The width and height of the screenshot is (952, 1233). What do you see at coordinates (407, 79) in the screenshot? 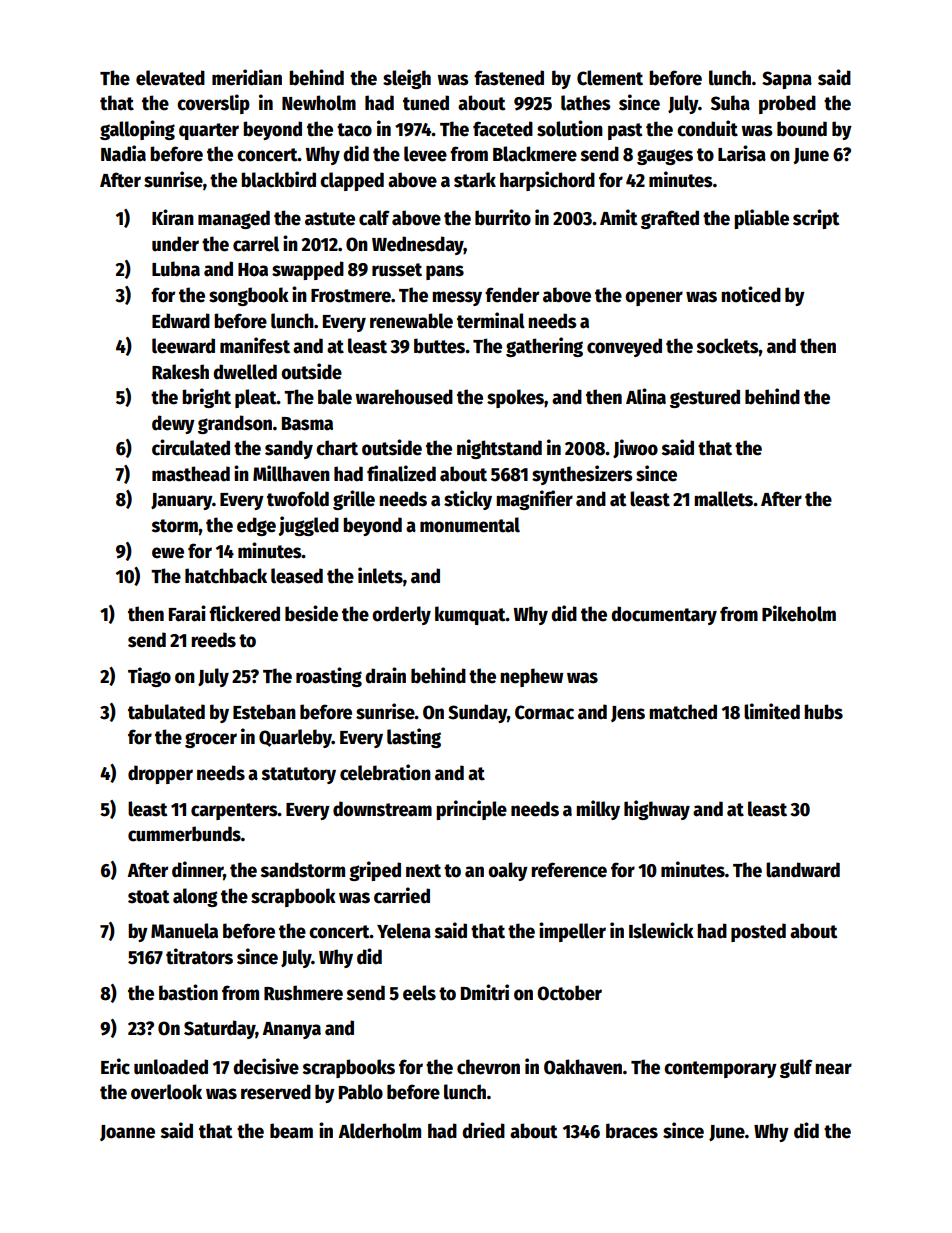
I see `sleigh` at bounding box center [407, 79].
